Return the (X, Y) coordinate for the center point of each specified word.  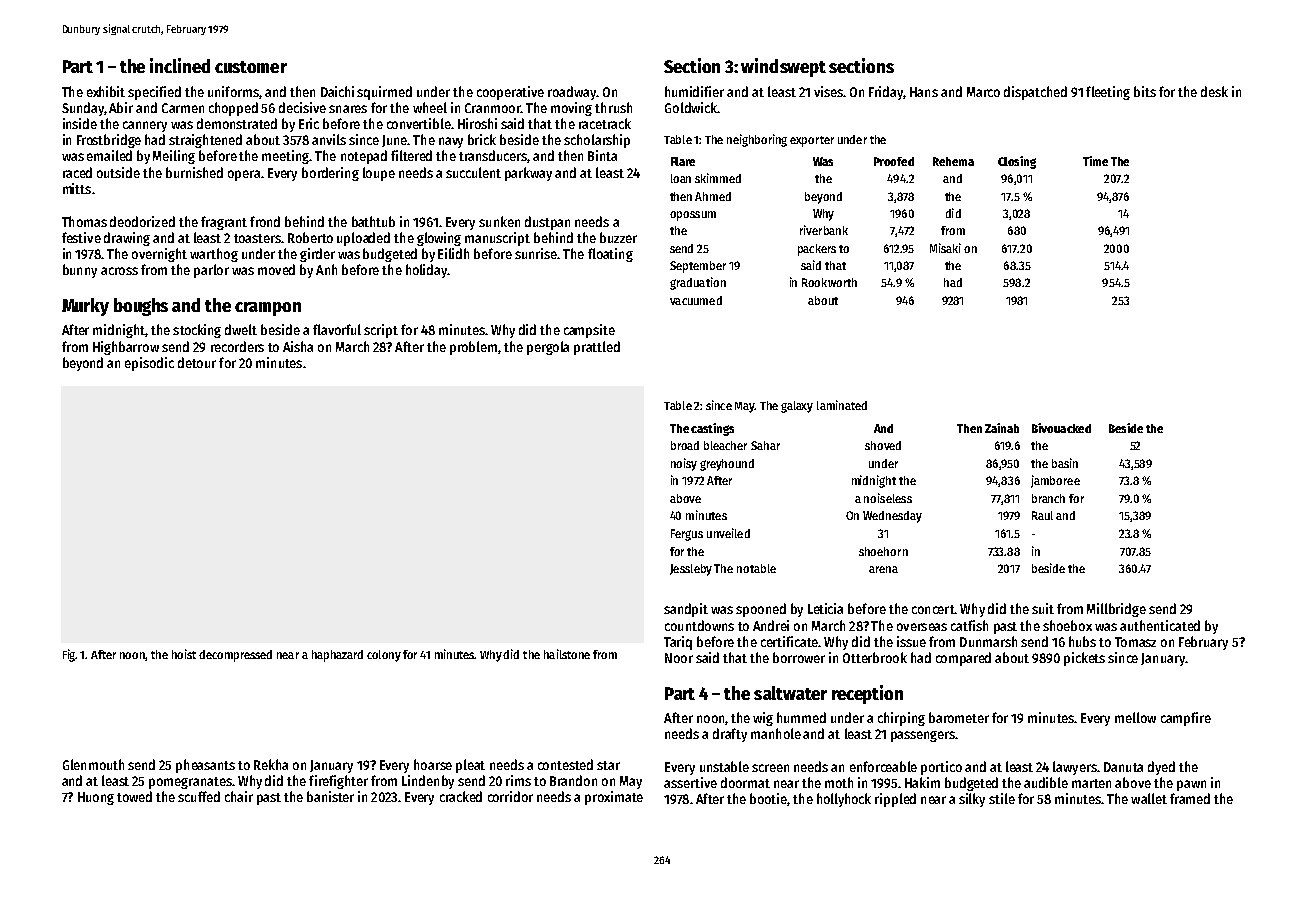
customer (251, 67)
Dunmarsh (988, 641)
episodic (149, 364)
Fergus (687, 535)
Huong (96, 798)
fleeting (1108, 93)
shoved (883, 445)
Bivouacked (1061, 428)
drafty (730, 735)
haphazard (337, 656)
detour (197, 362)
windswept (783, 67)
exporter (812, 141)
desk (1214, 91)
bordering (330, 174)
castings (712, 429)
